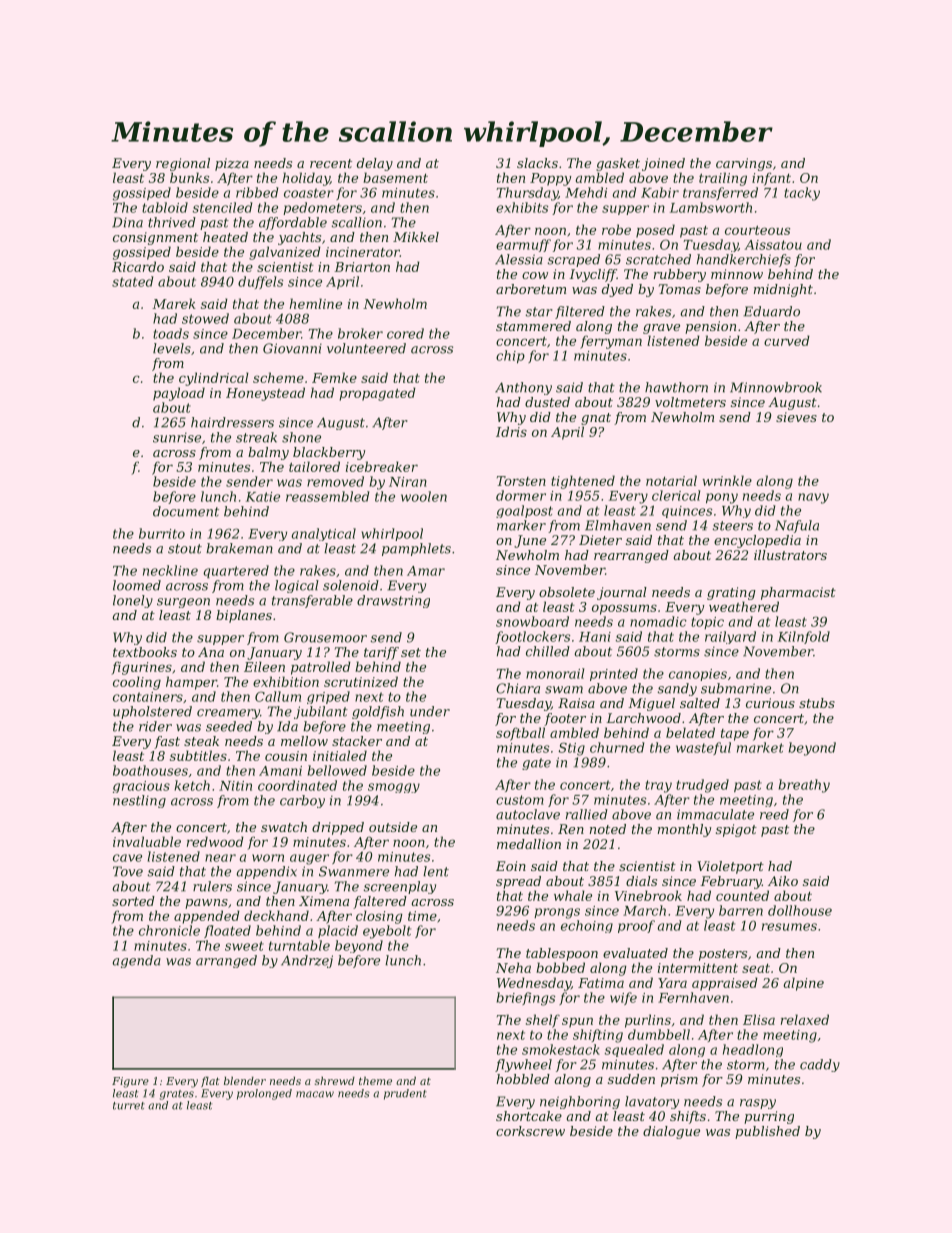 The image size is (952, 1233). What do you see at coordinates (802, 194) in the screenshot?
I see `tacky` at bounding box center [802, 194].
